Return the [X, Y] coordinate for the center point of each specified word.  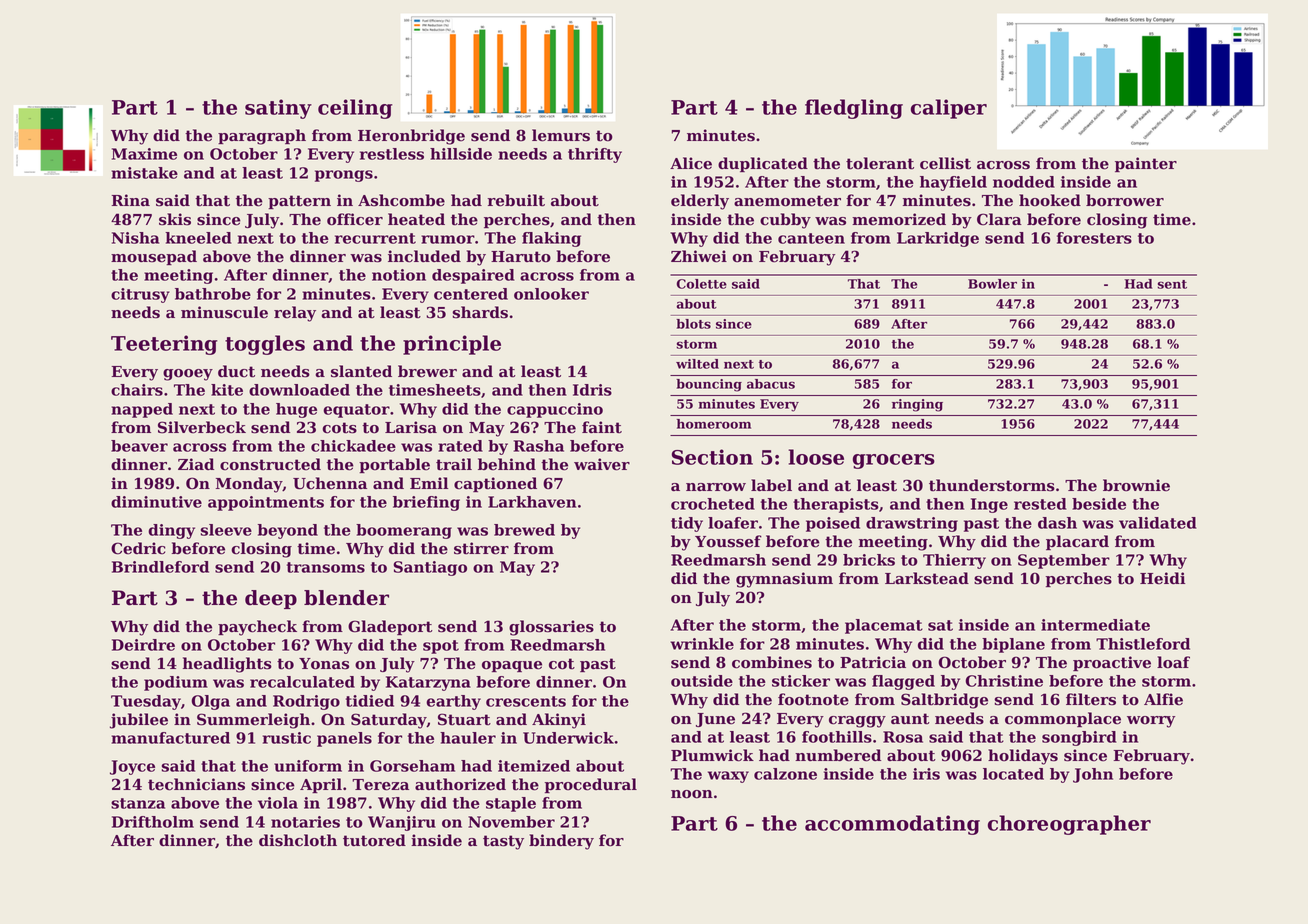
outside [702, 681]
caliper [949, 109]
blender [346, 598]
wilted [697, 364]
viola [278, 803]
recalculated [302, 682]
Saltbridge [944, 701]
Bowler [992, 284]
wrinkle [702, 644]
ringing [917, 405]
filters [1091, 699]
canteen [811, 238]
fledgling [854, 109]
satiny [278, 109]
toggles [265, 345]
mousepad [154, 257]
